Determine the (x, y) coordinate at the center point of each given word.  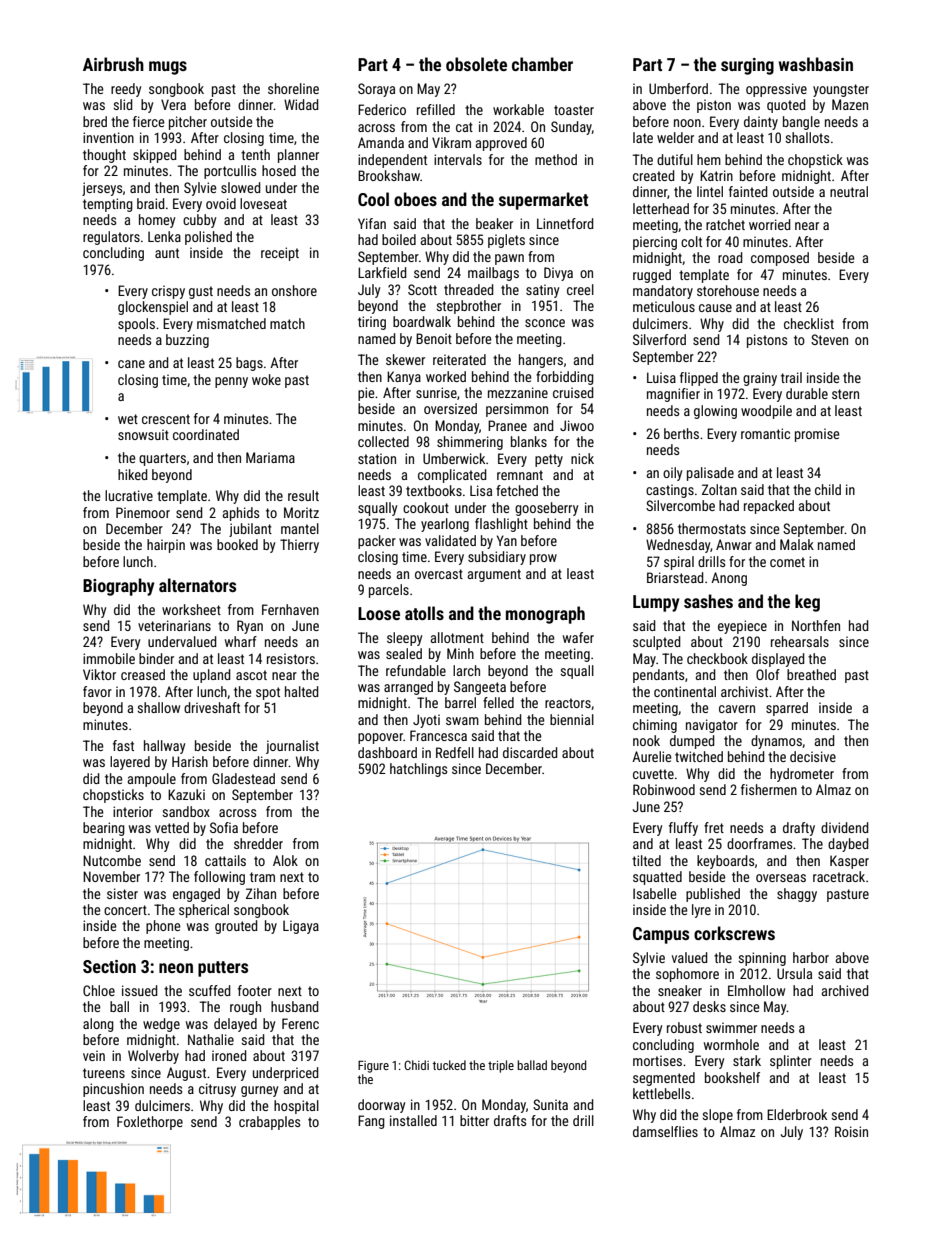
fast (123, 745)
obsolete (476, 64)
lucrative (129, 495)
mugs (168, 68)
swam (462, 721)
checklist (809, 323)
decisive (813, 756)
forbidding (565, 378)
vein (94, 1055)
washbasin (815, 64)
